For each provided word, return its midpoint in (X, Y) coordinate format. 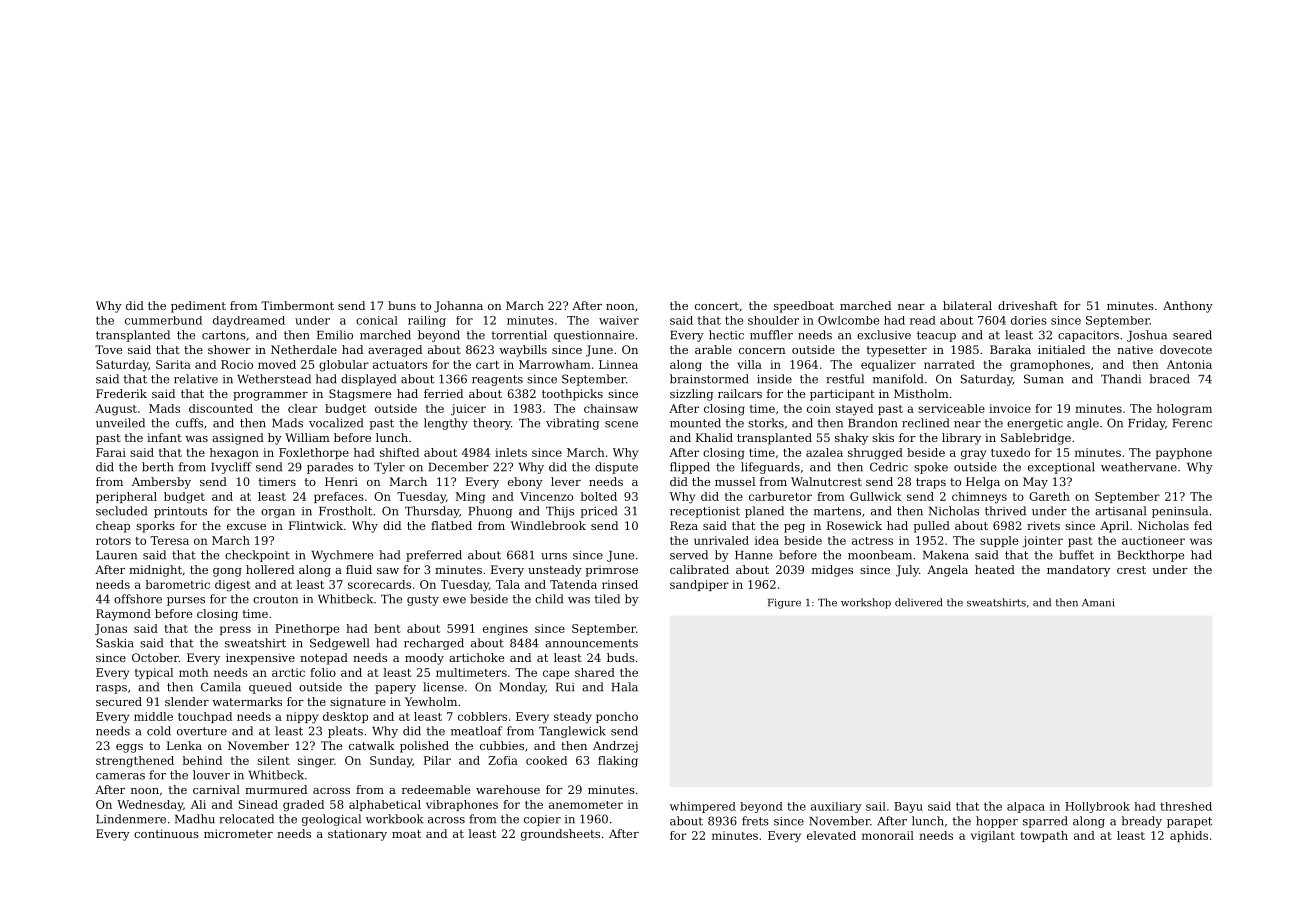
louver (211, 775)
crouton (275, 599)
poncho (617, 717)
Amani (1098, 603)
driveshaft (1028, 305)
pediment (198, 307)
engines (505, 630)
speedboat (804, 307)
